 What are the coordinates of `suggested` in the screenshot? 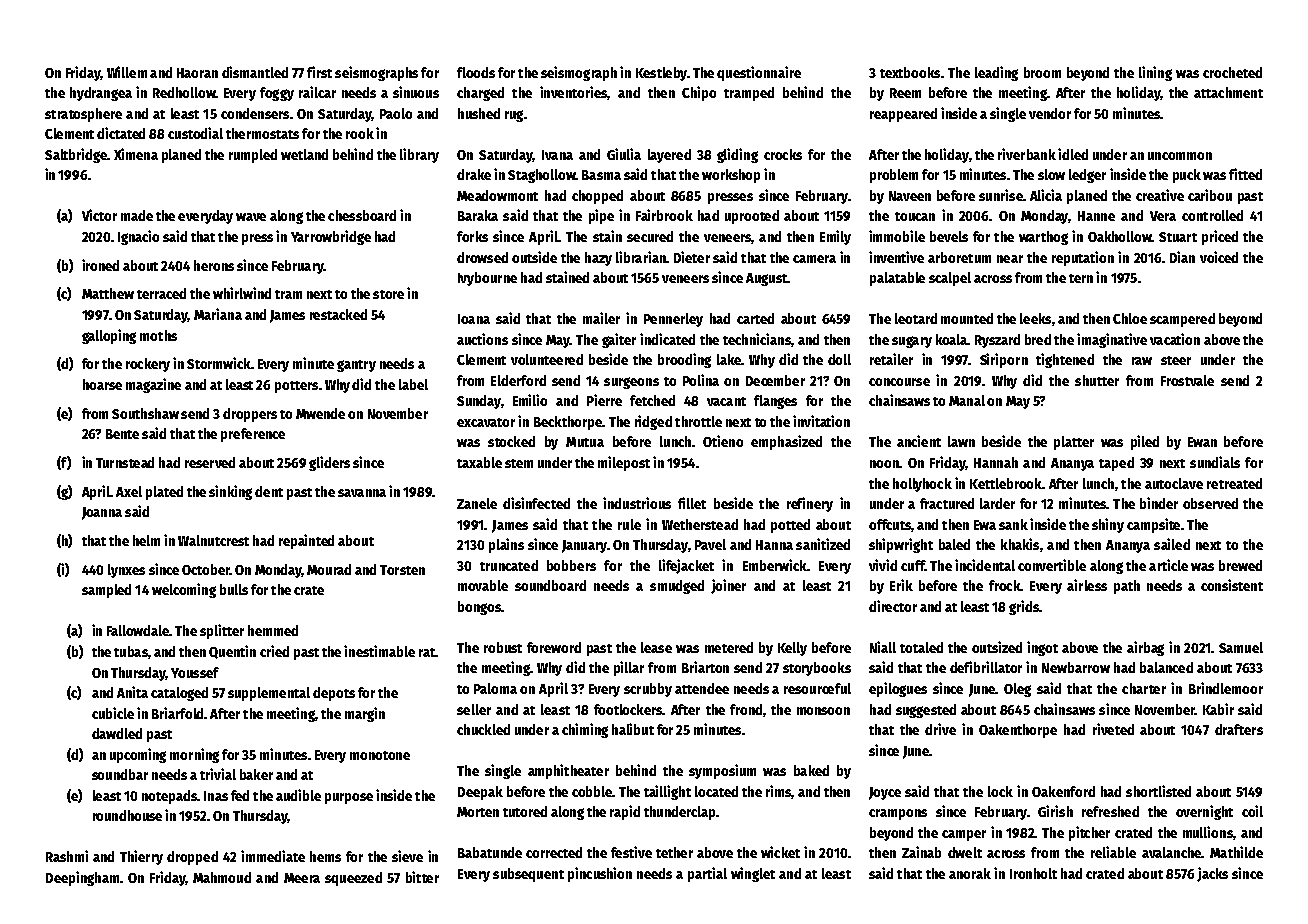 It's located at (926, 711).
